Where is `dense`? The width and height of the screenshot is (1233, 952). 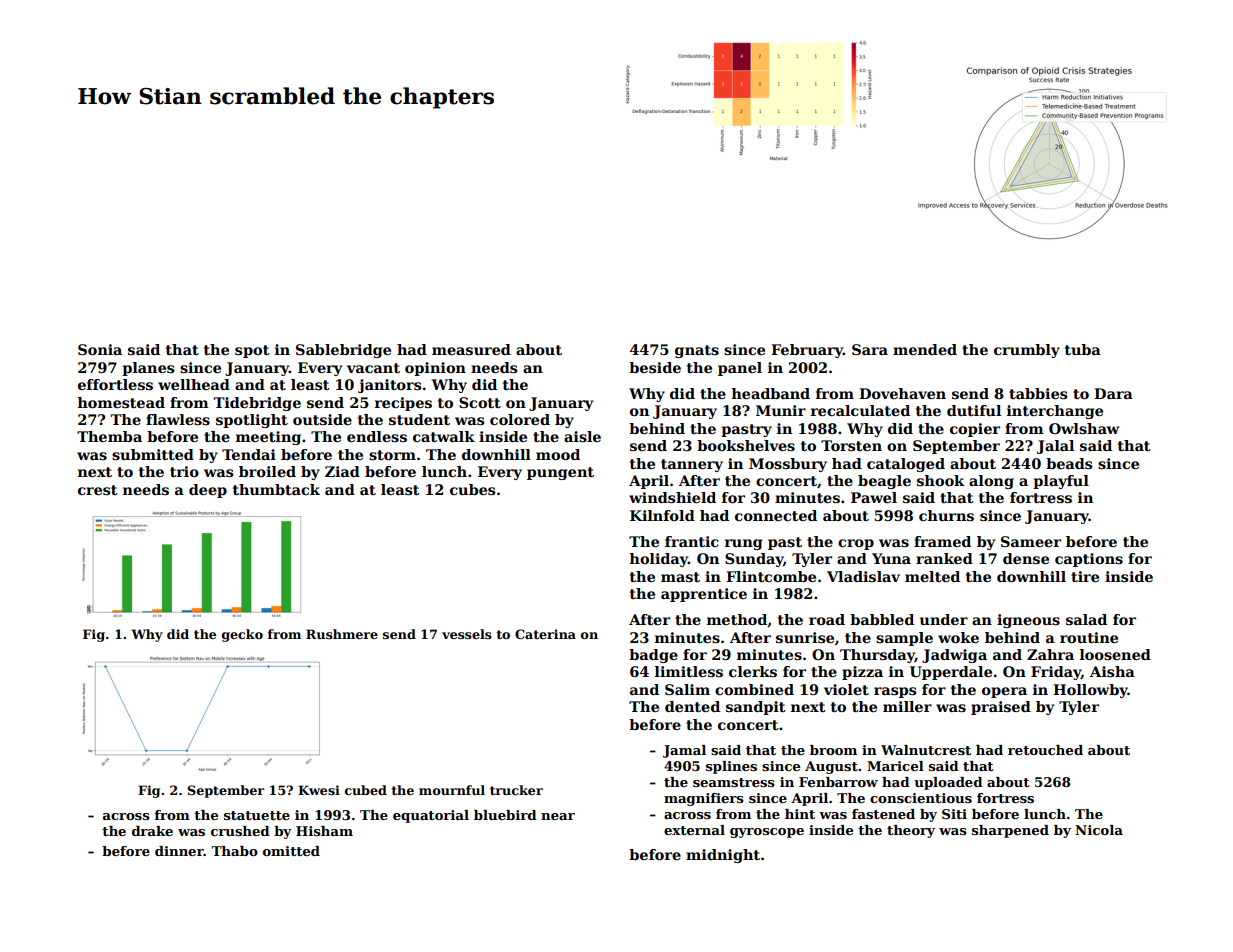 dense is located at coordinates (1026, 558).
